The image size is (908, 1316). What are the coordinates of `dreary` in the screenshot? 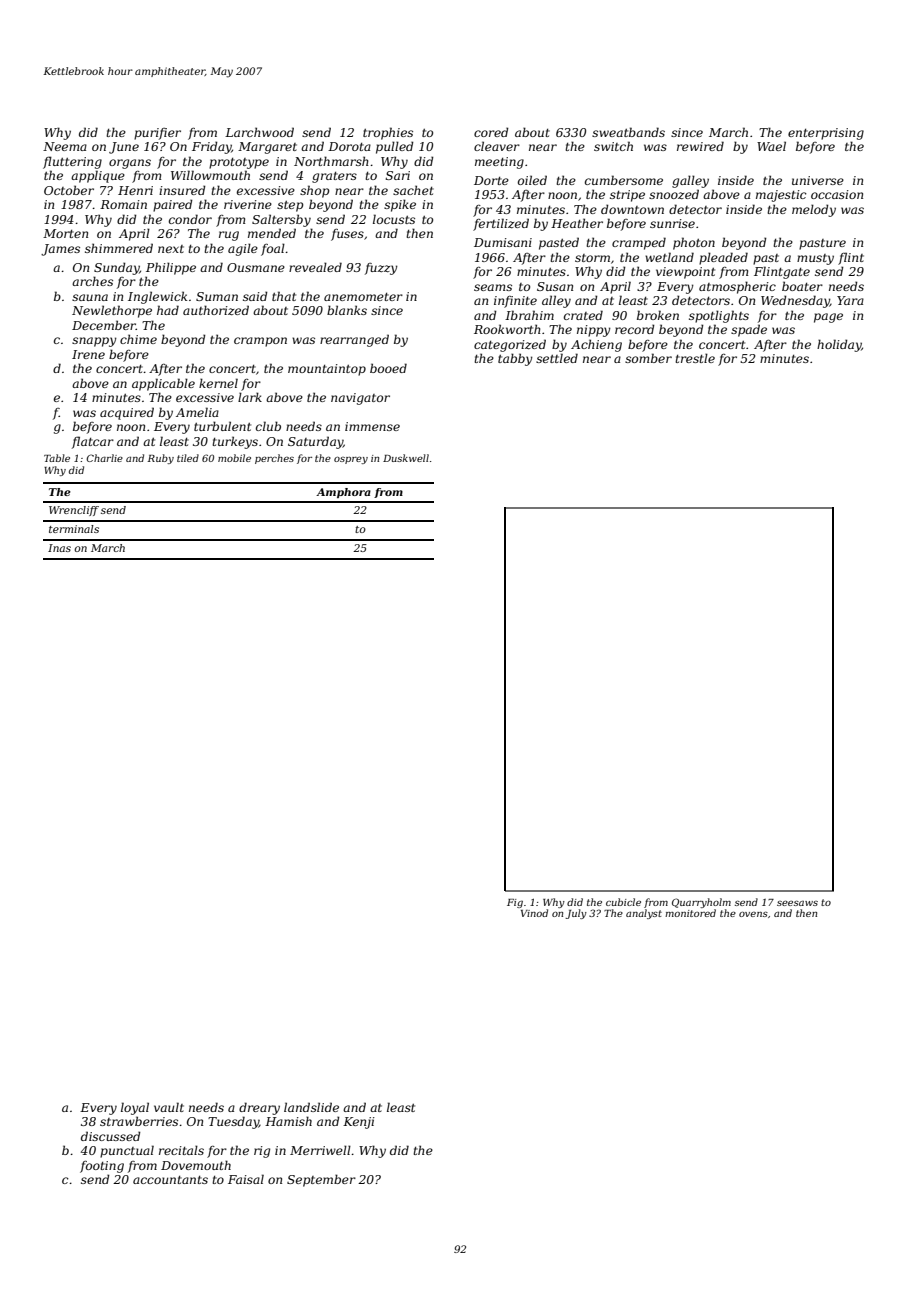 It's located at (259, 1108).
